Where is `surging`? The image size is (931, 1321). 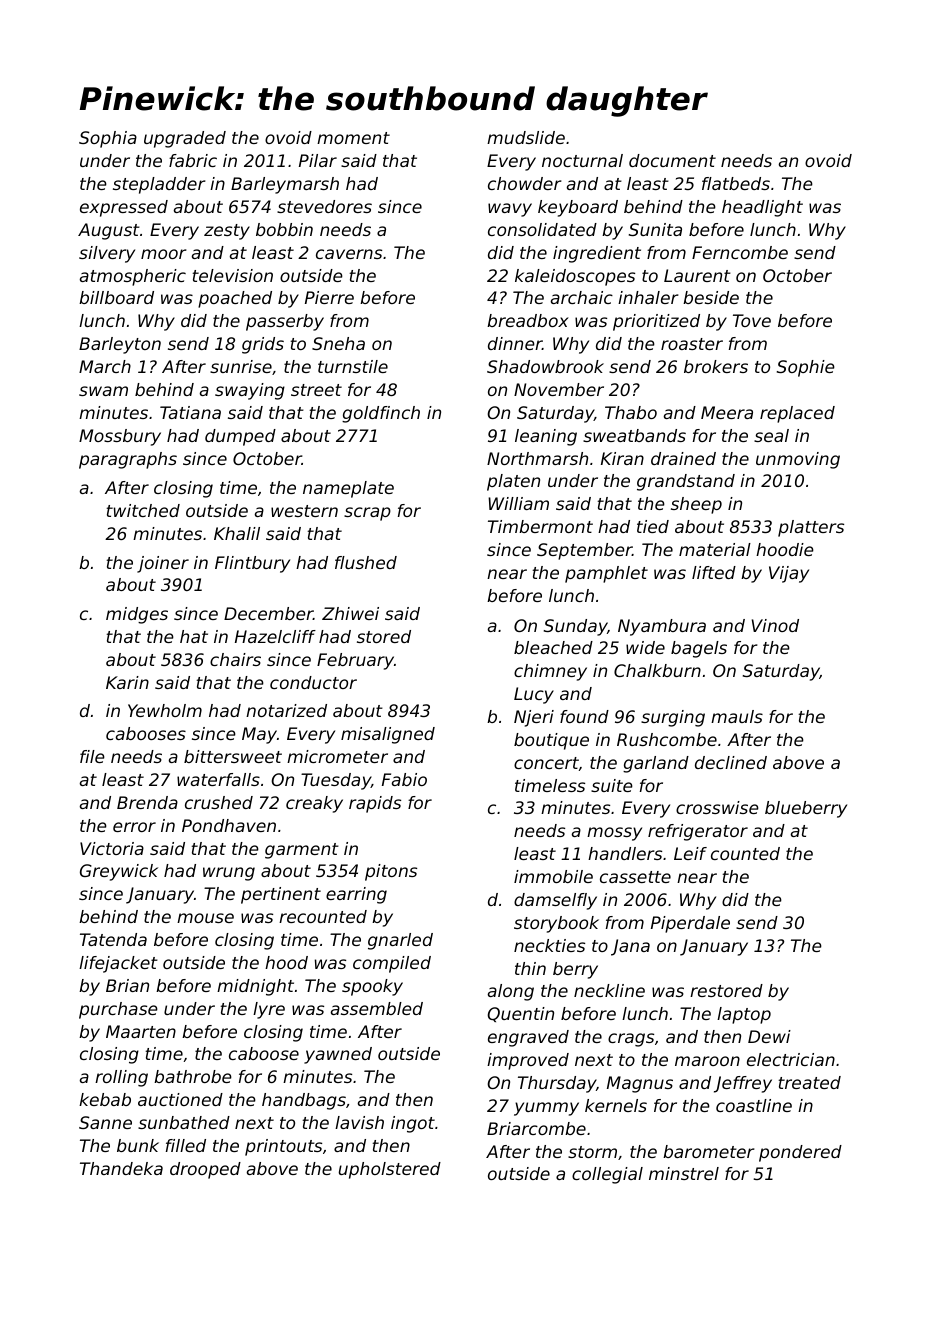 surging is located at coordinates (673, 718).
